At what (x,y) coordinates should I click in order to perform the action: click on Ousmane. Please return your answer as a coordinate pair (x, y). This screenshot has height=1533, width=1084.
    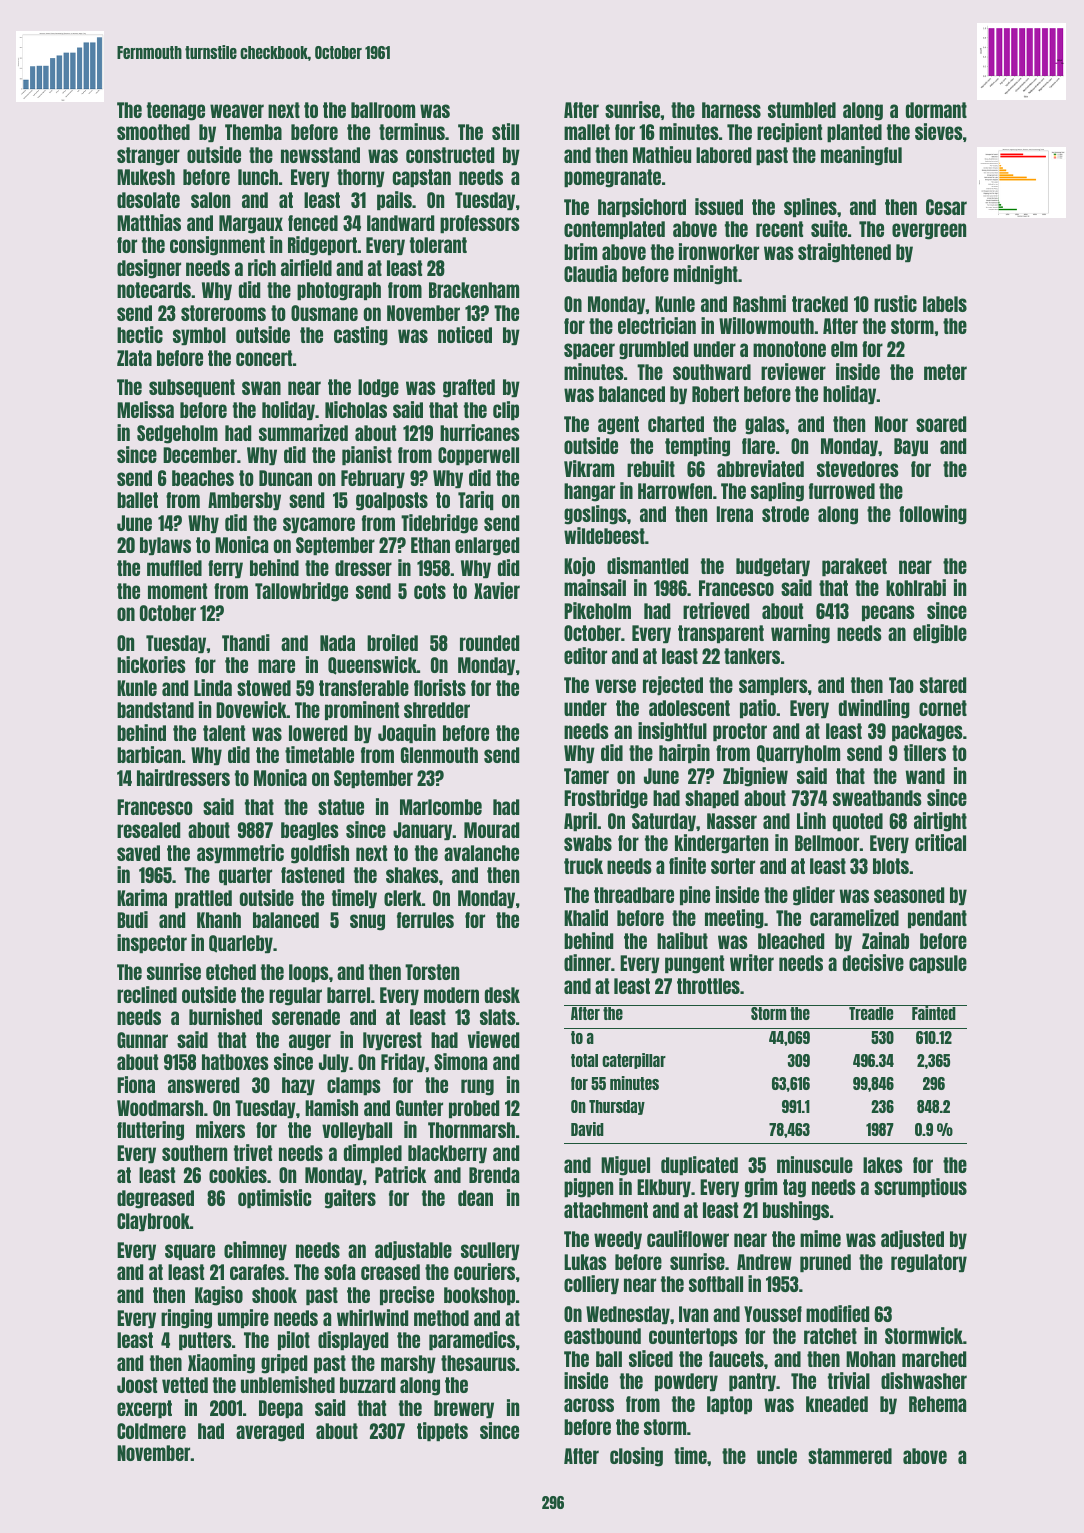
    Looking at the image, I should click on (324, 313).
